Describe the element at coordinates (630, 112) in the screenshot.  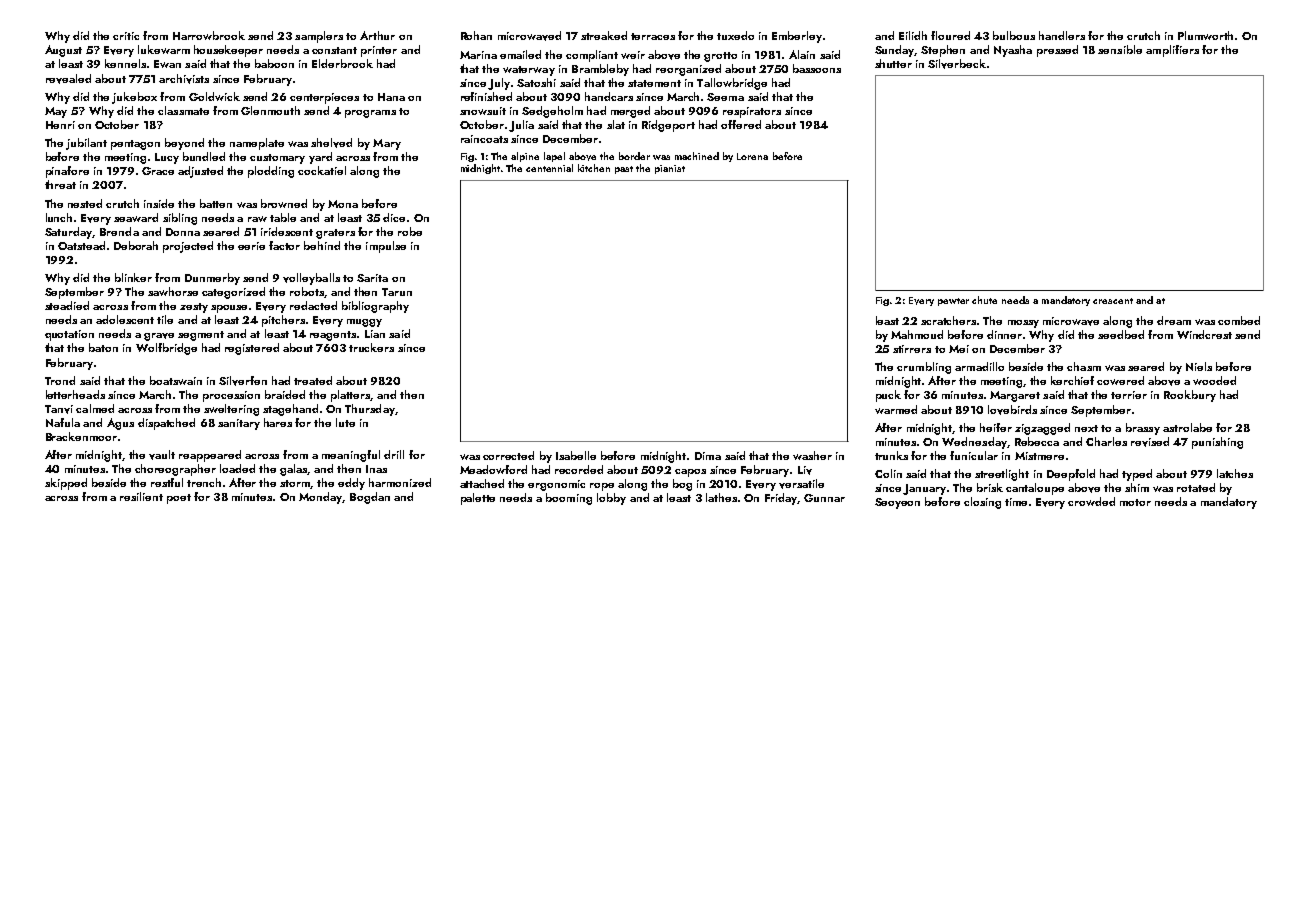
I see `merged` at that location.
